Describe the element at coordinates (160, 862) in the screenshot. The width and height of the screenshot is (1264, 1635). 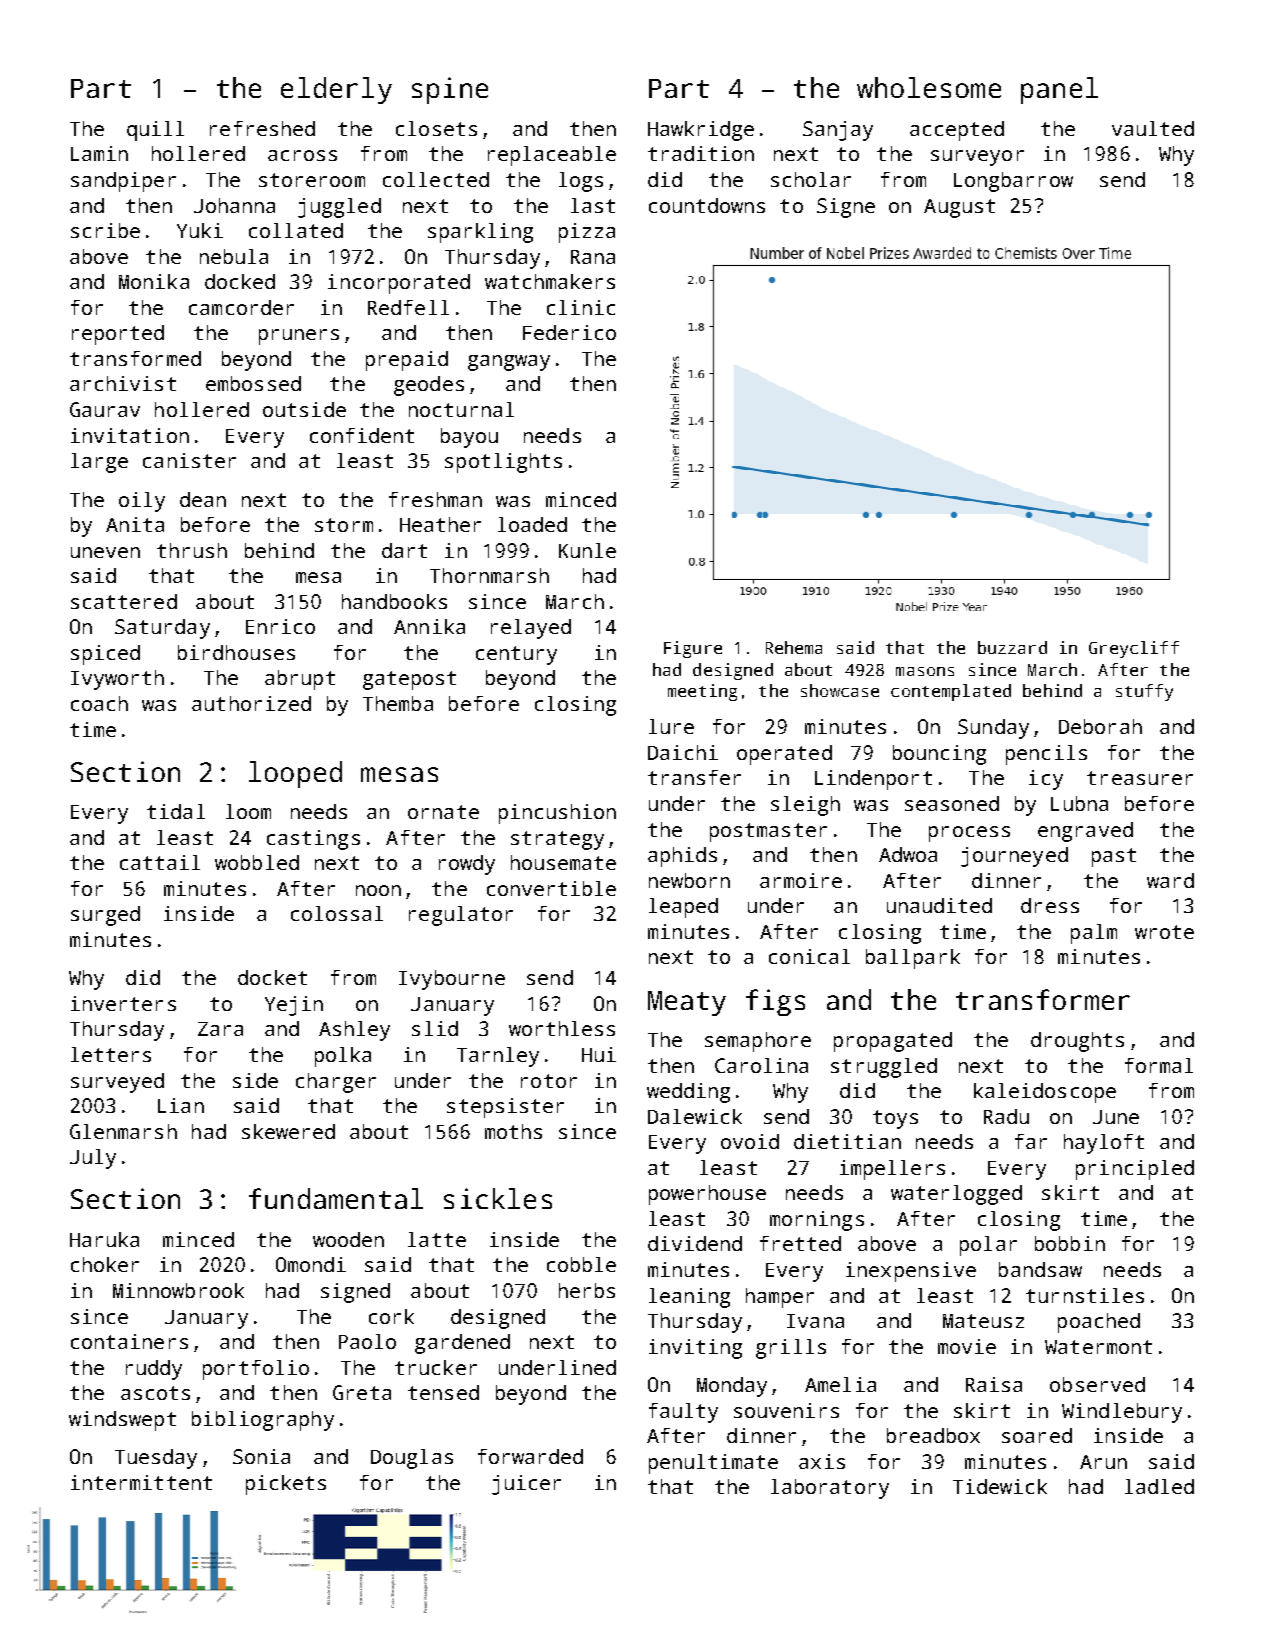
I see `cattail` at that location.
